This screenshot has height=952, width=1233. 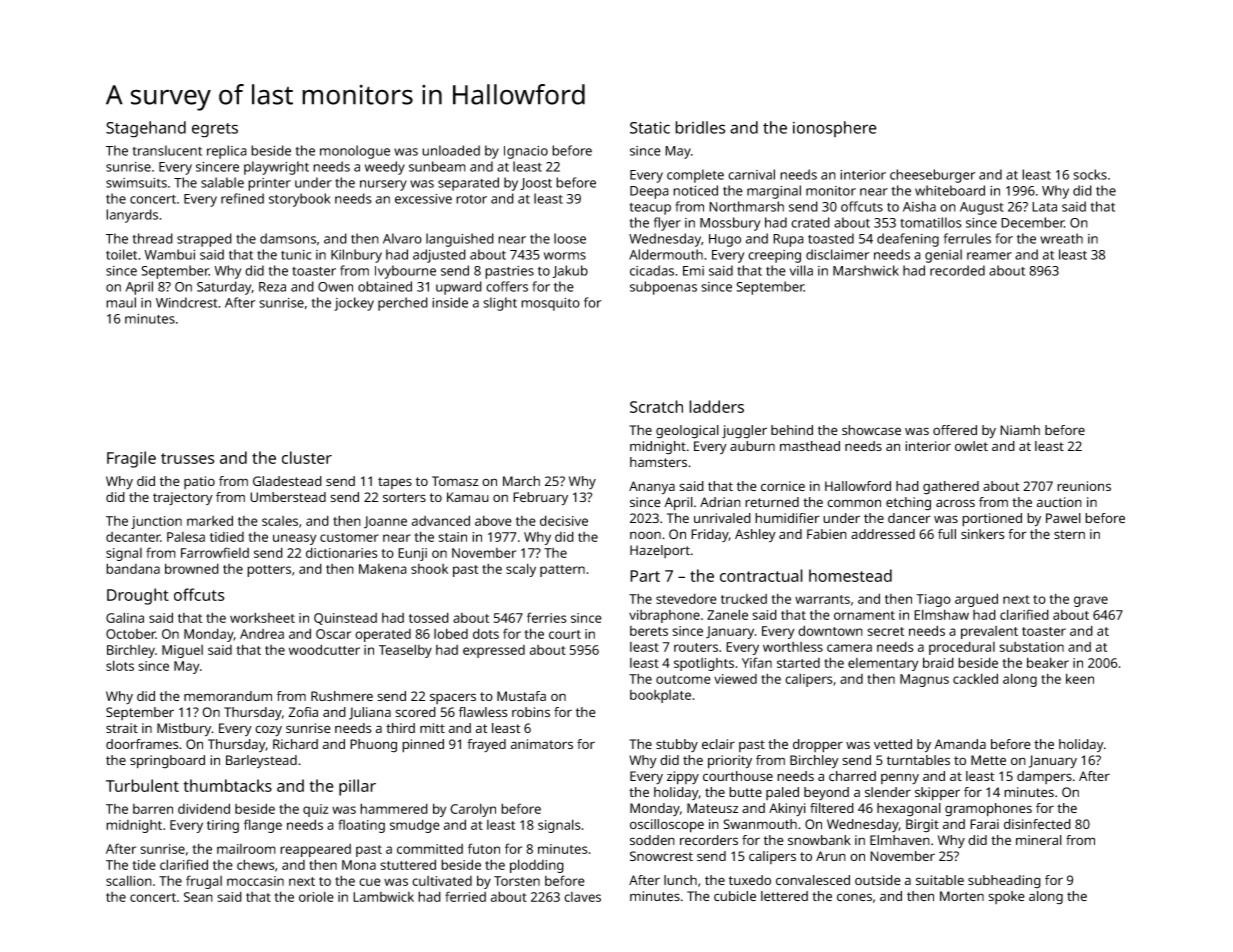 What do you see at coordinates (735, 679) in the screenshot?
I see `viewed` at bounding box center [735, 679].
